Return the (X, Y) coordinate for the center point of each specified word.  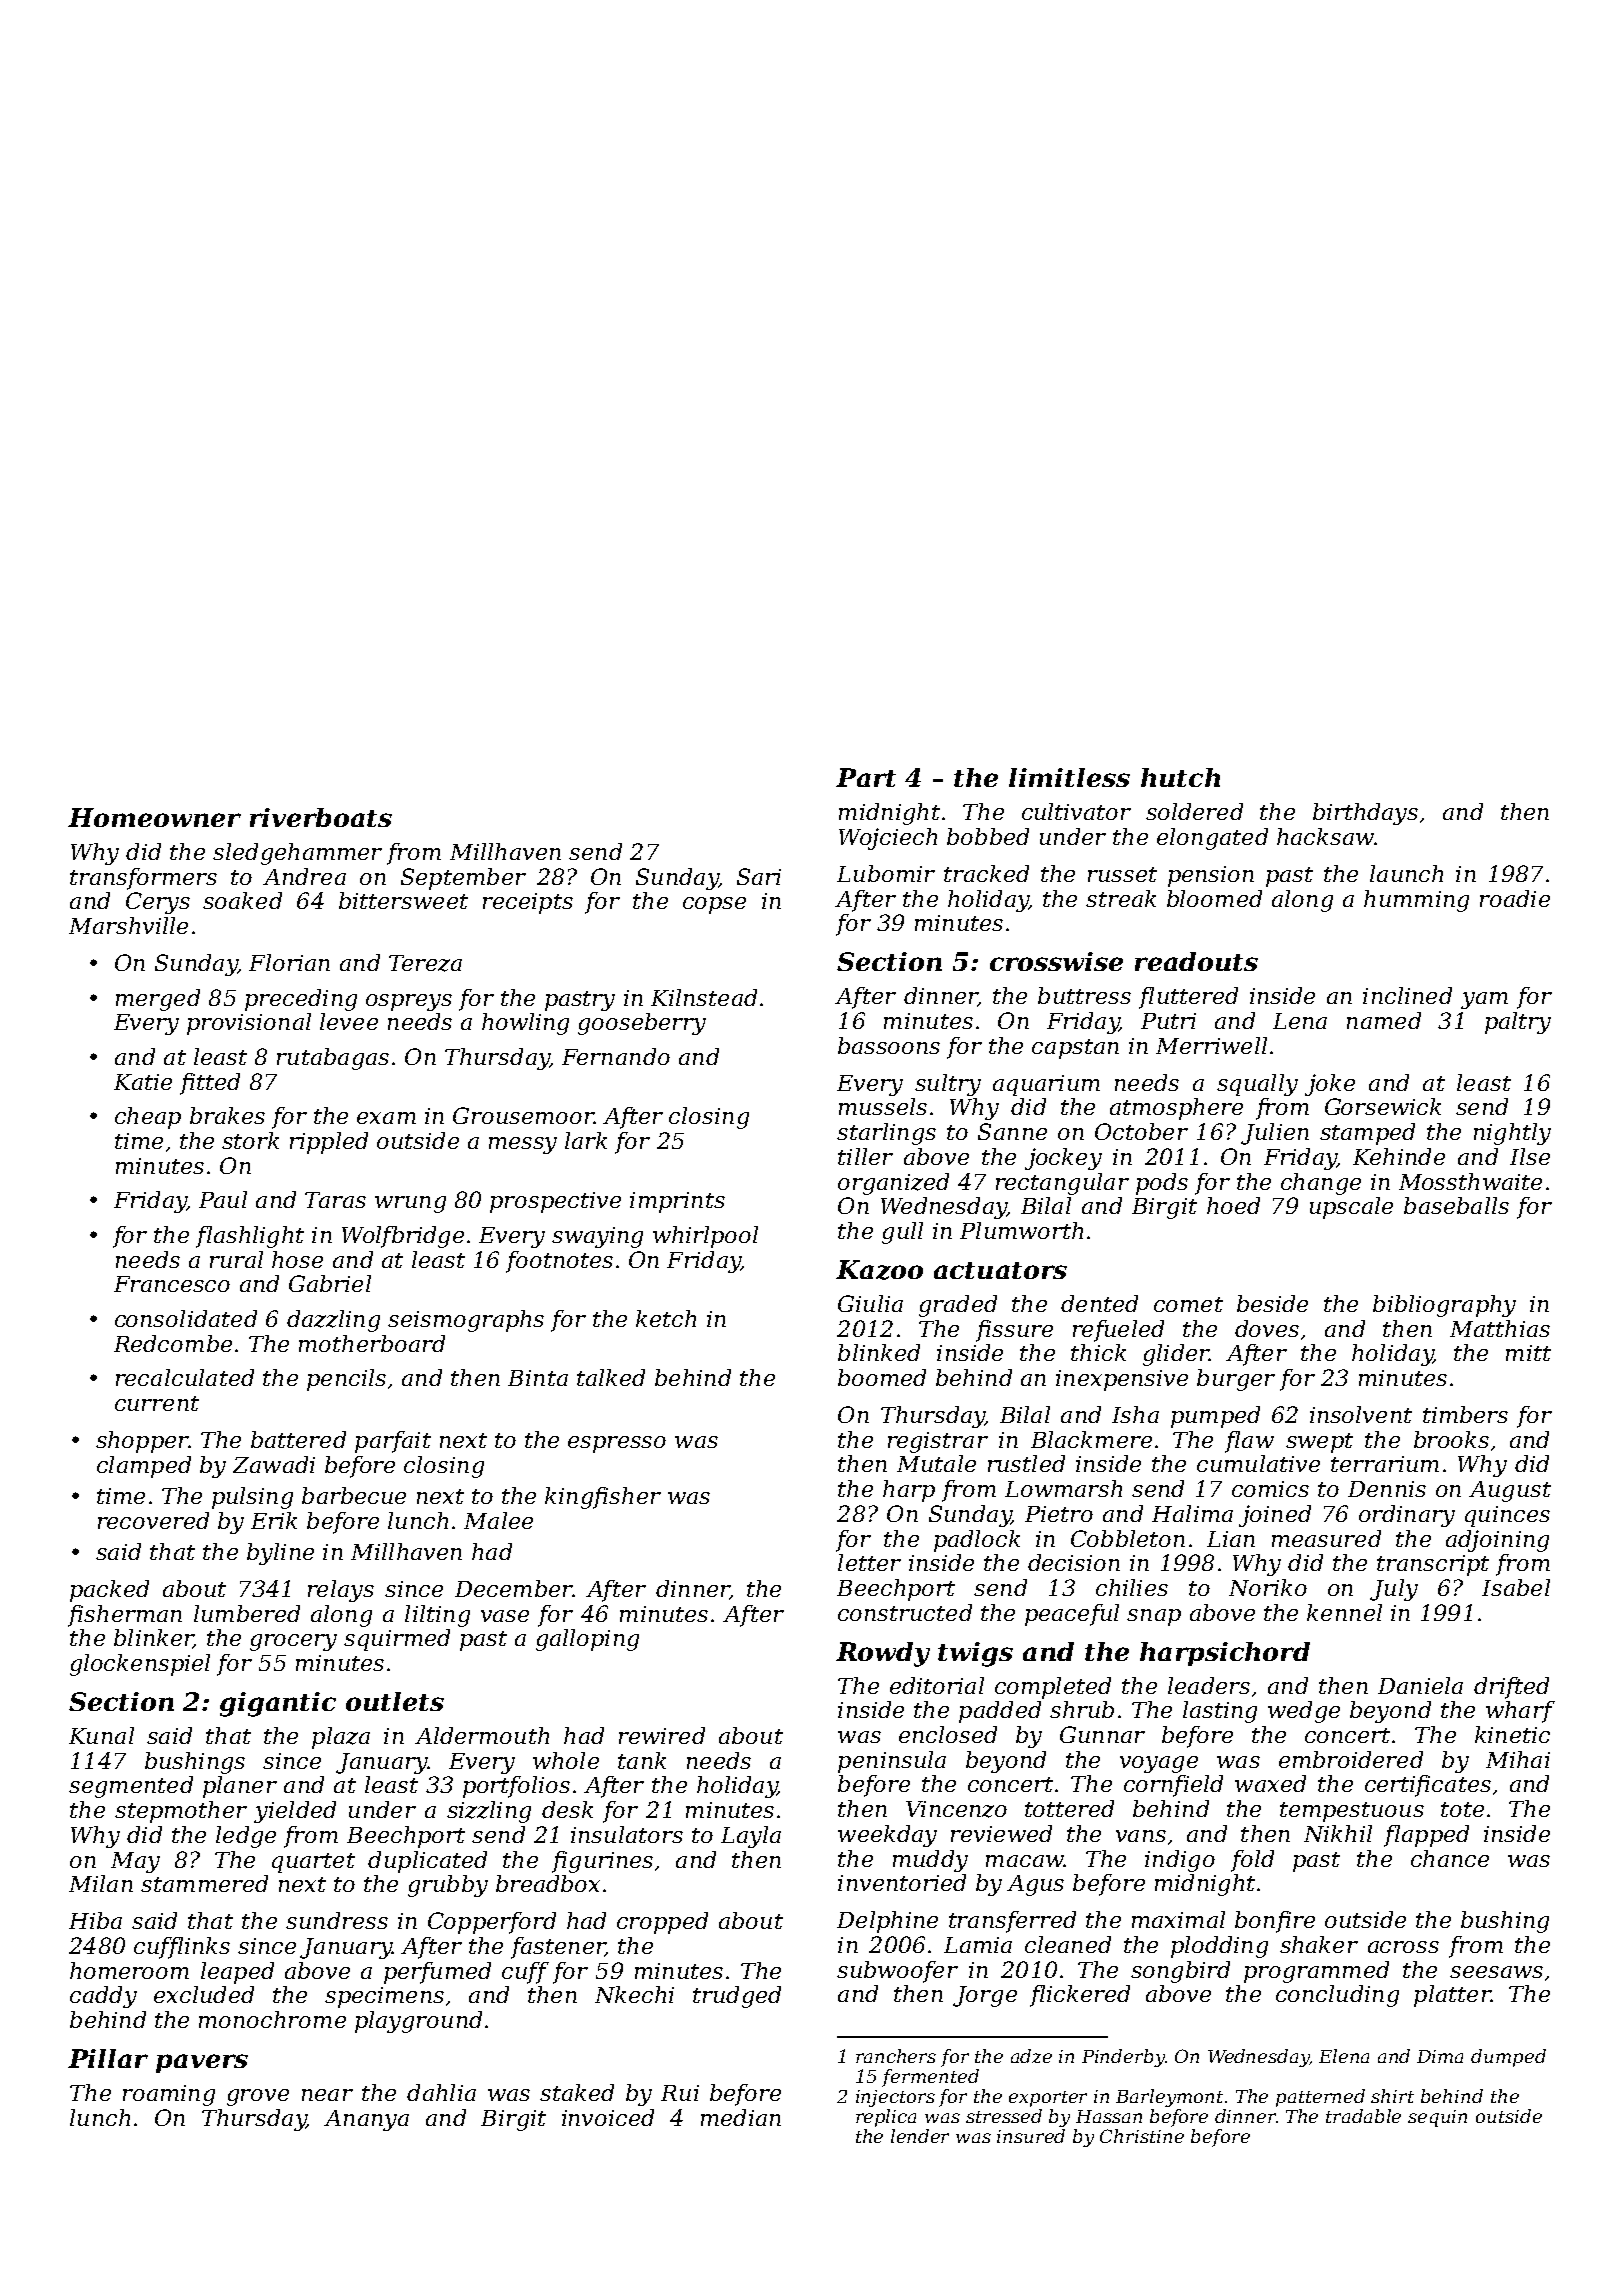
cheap (148, 1118)
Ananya (366, 2120)
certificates (1428, 1786)
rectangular (1062, 1184)
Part (866, 777)
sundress (337, 1920)
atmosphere (1176, 1109)
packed (109, 1591)
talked (611, 1377)
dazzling (333, 1321)
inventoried (902, 1882)
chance (1450, 1858)
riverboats (321, 817)
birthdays (1365, 814)
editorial (937, 1685)
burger (1236, 1380)
